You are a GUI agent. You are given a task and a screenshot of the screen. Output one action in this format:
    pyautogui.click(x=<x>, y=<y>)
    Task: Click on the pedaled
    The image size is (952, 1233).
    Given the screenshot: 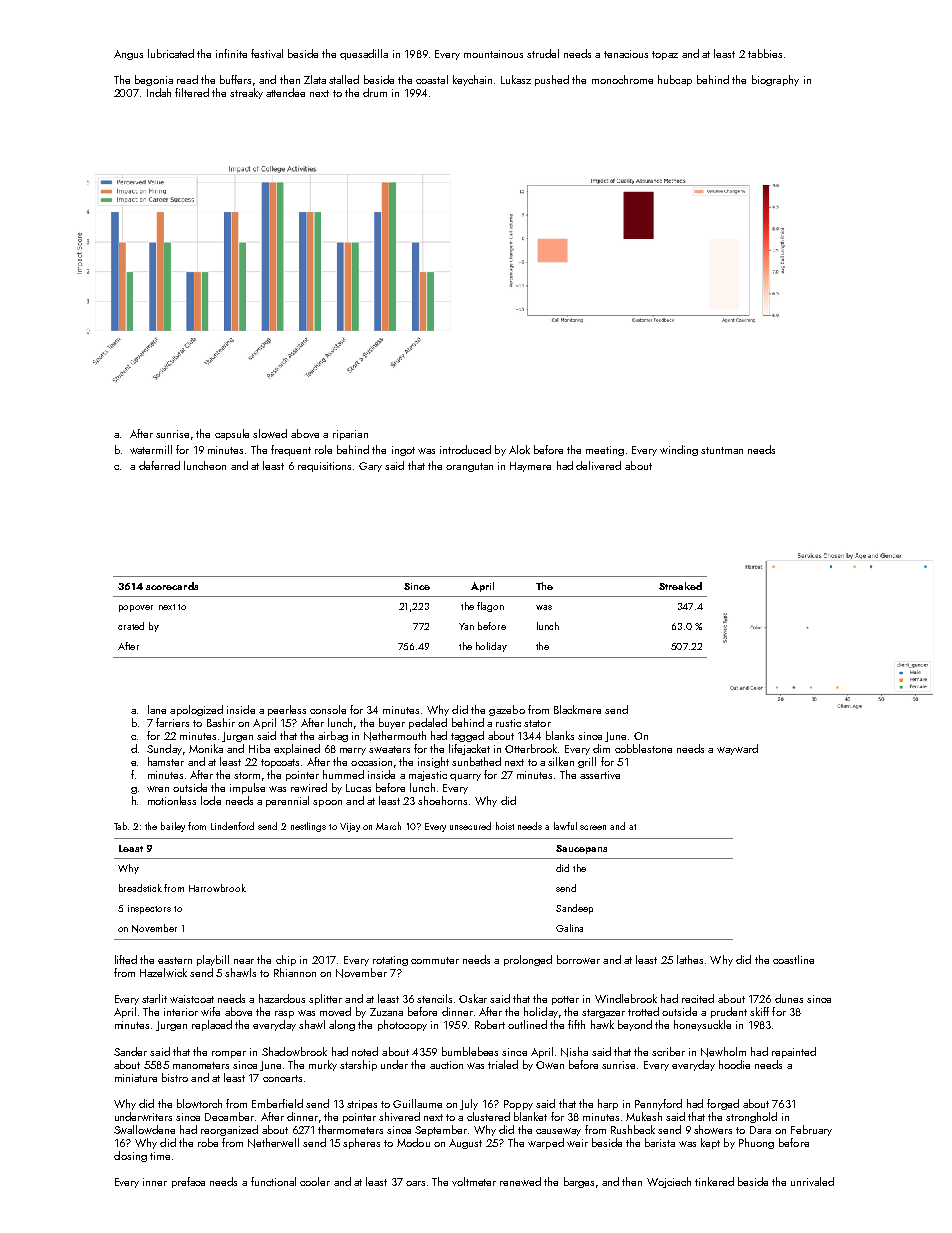 What is the action you would take?
    pyautogui.click(x=428, y=723)
